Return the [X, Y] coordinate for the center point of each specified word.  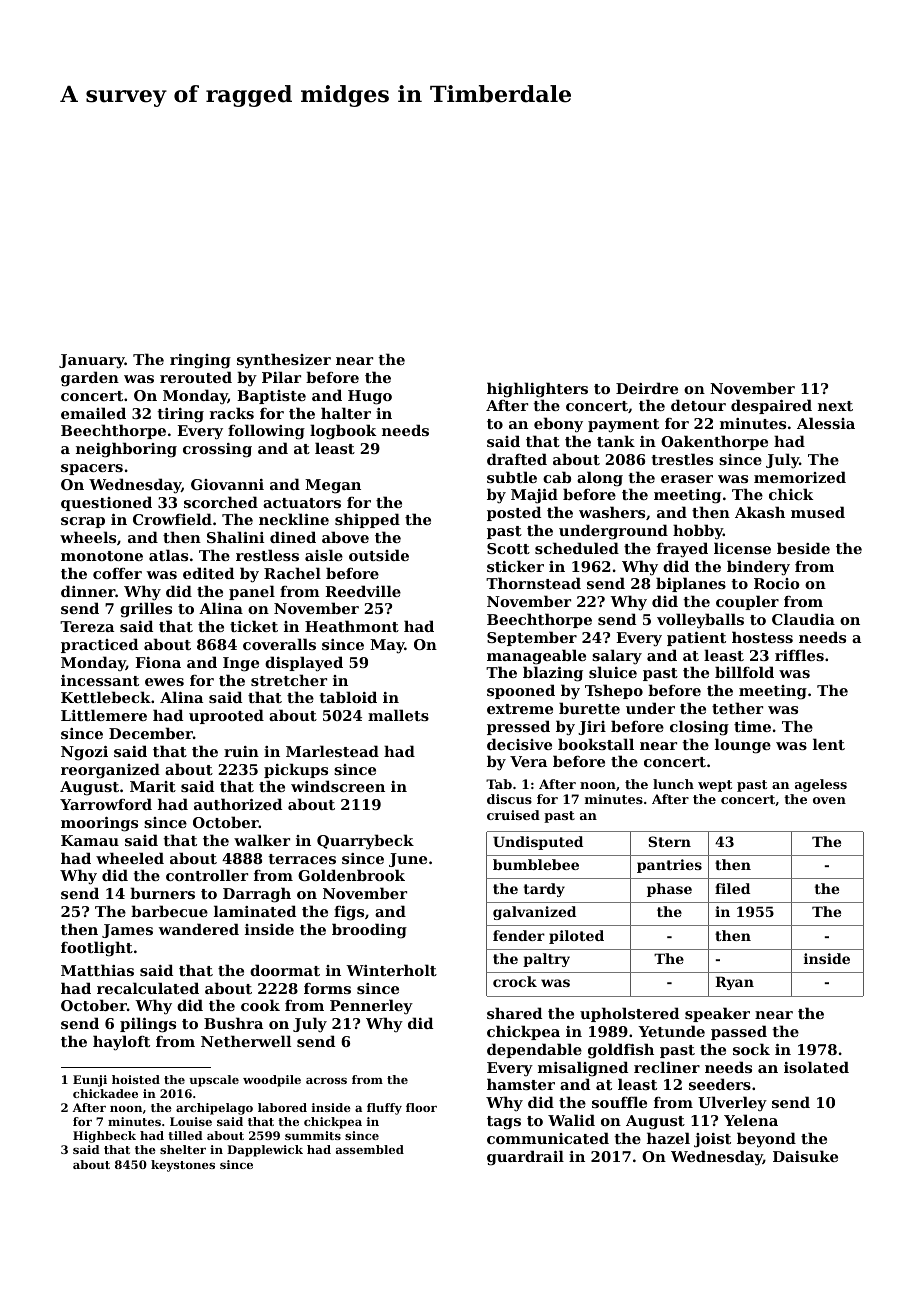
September [532, 638]
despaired [771, 406]
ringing [200, 361]
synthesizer [284, 361]
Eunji [90, 1081]
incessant [100, 680]
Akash [760, 512]
